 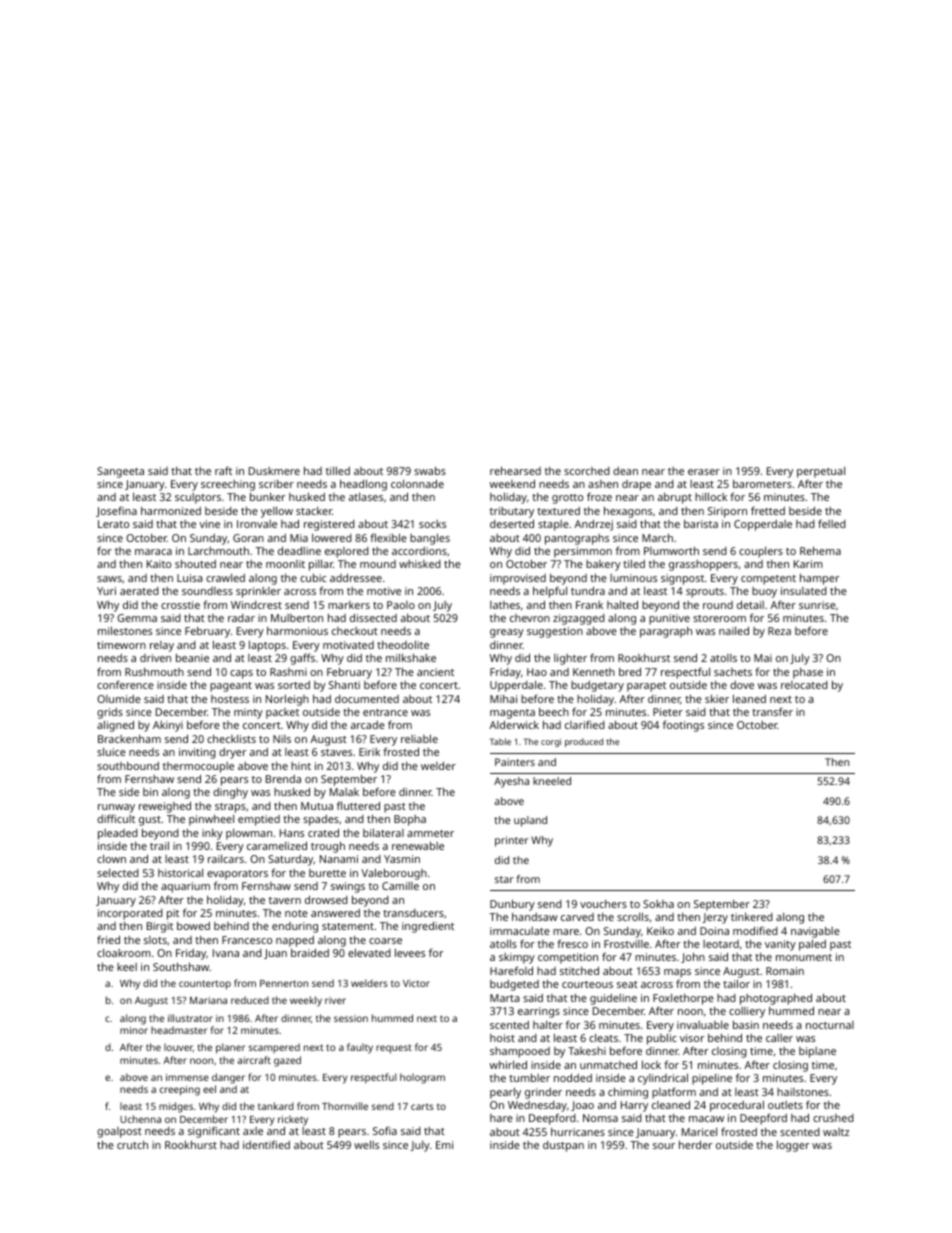 What do you see at coordinates (512, 483) in the image?
I see `weekend` at bounding box center [512, 483].
